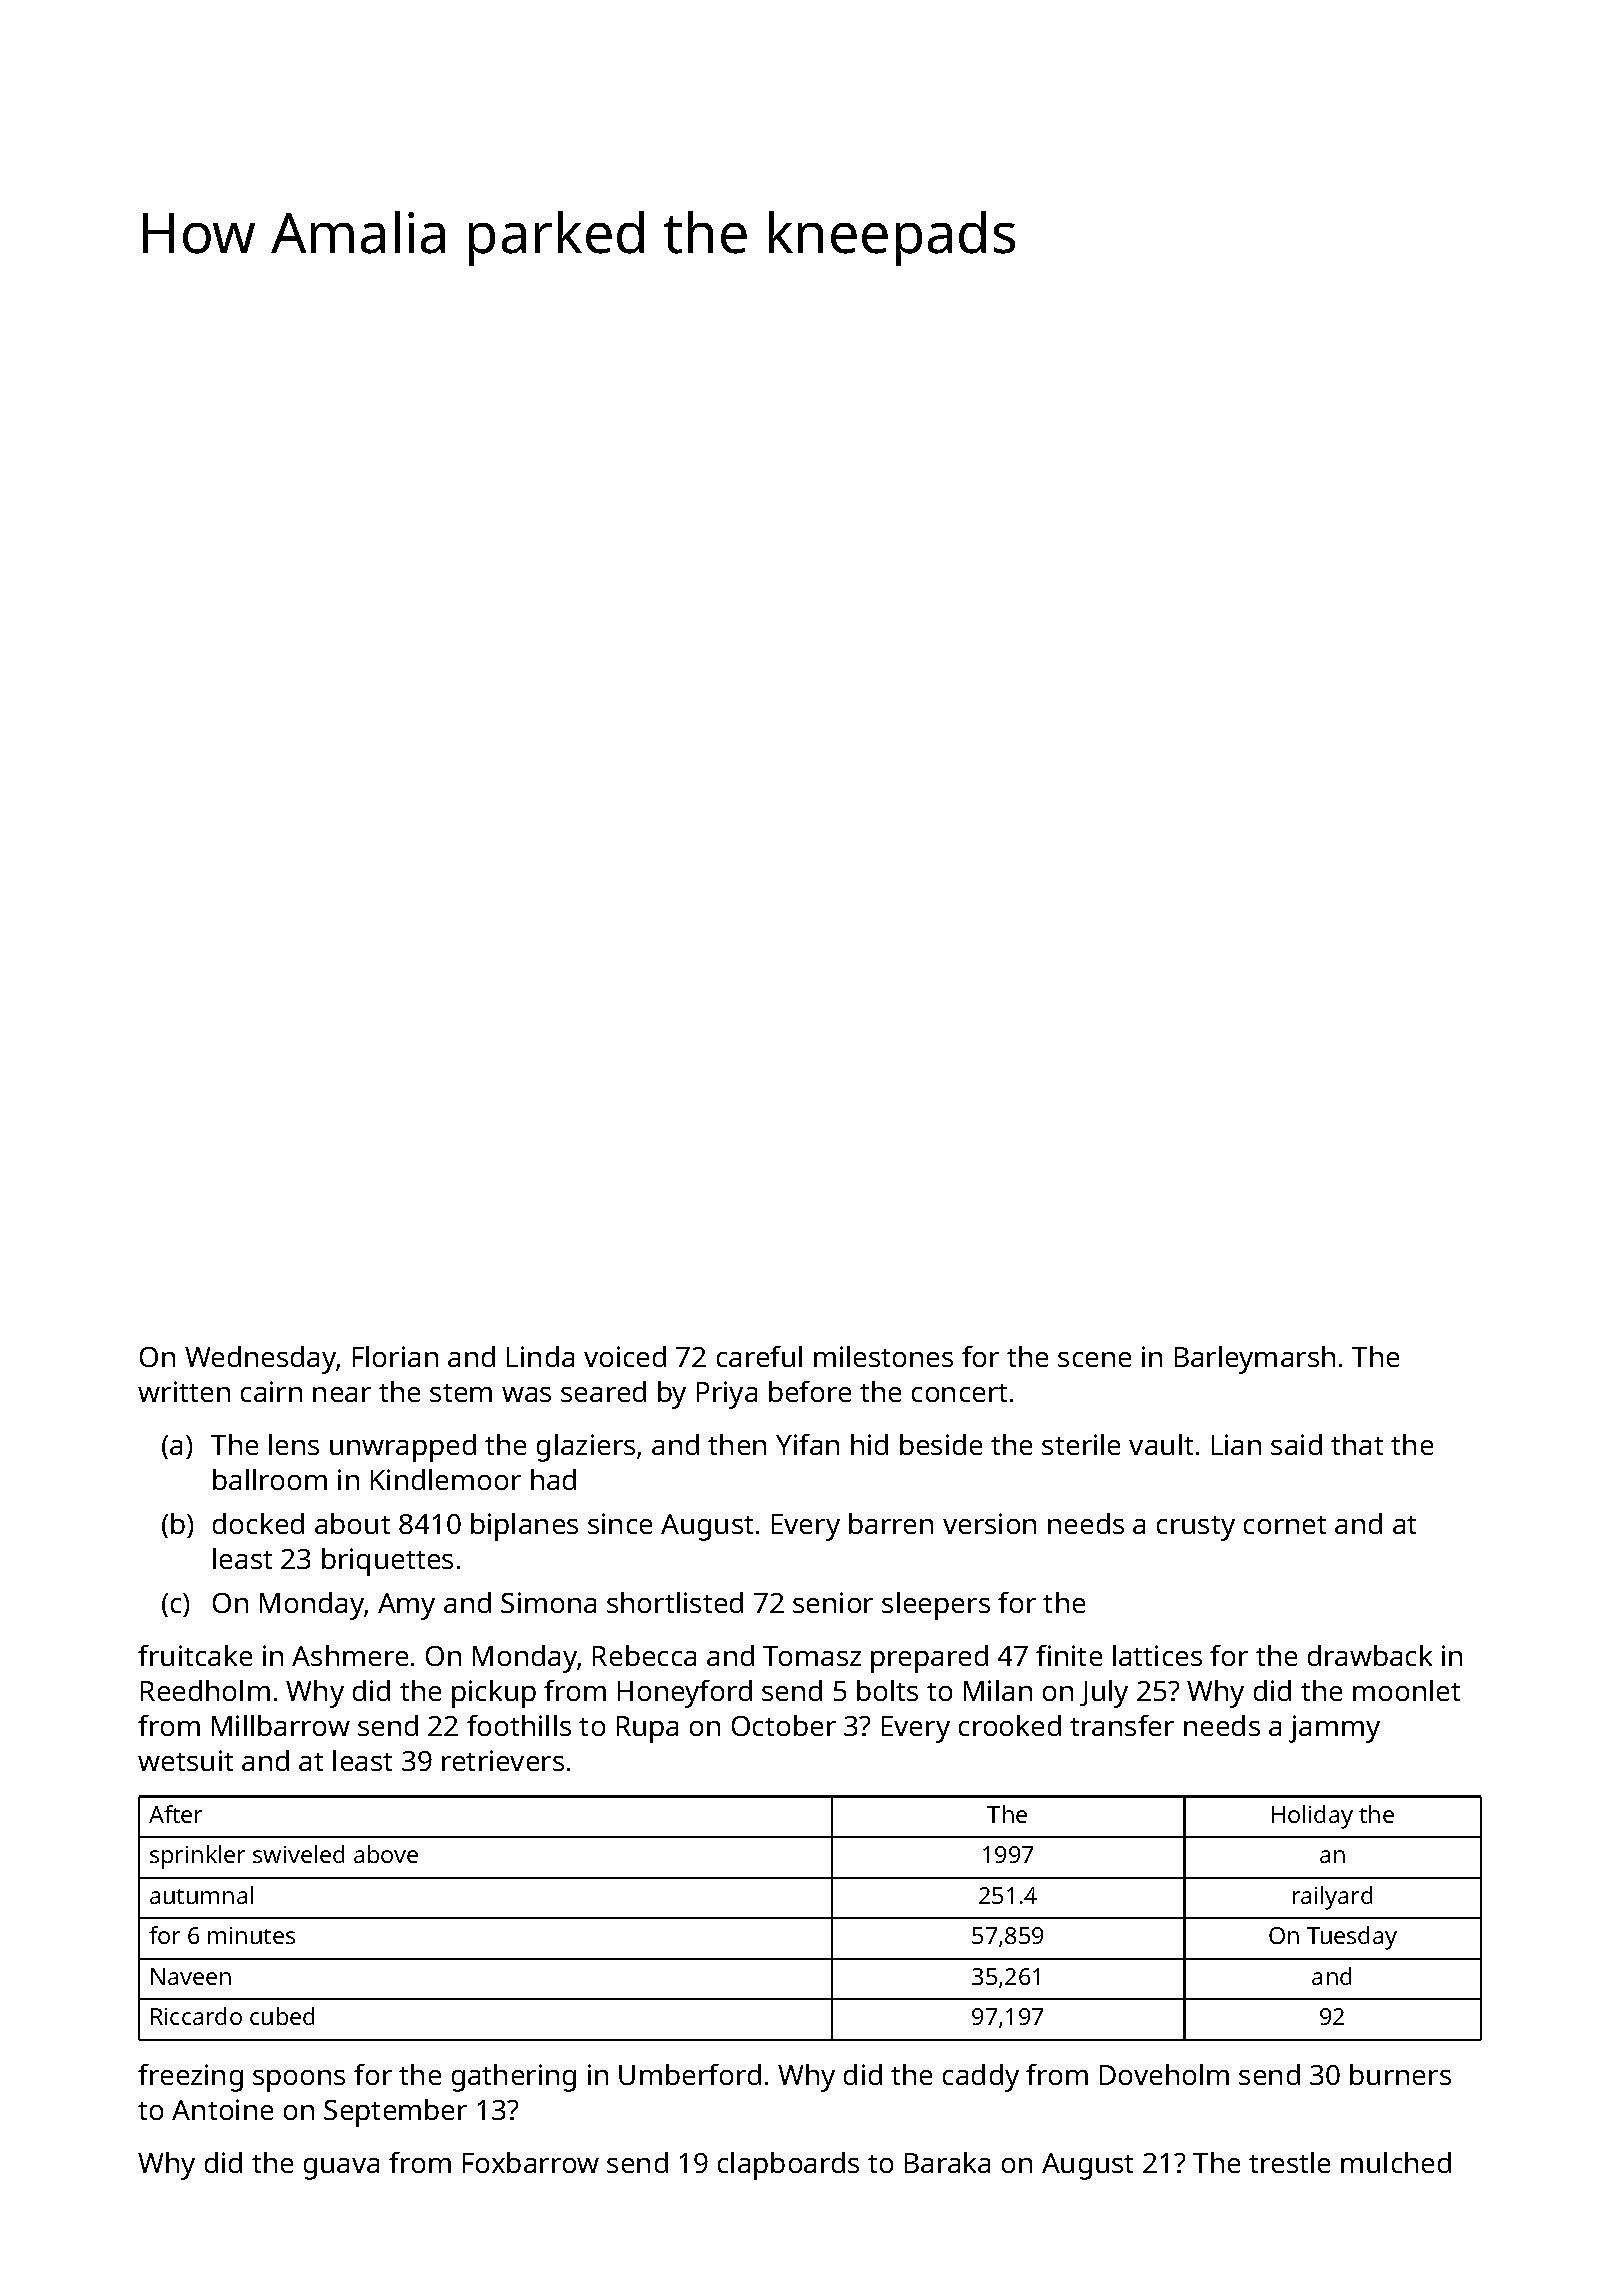  Describe the element at coordinates (342, 1394) in the screenshot. I see `near` at that location.
